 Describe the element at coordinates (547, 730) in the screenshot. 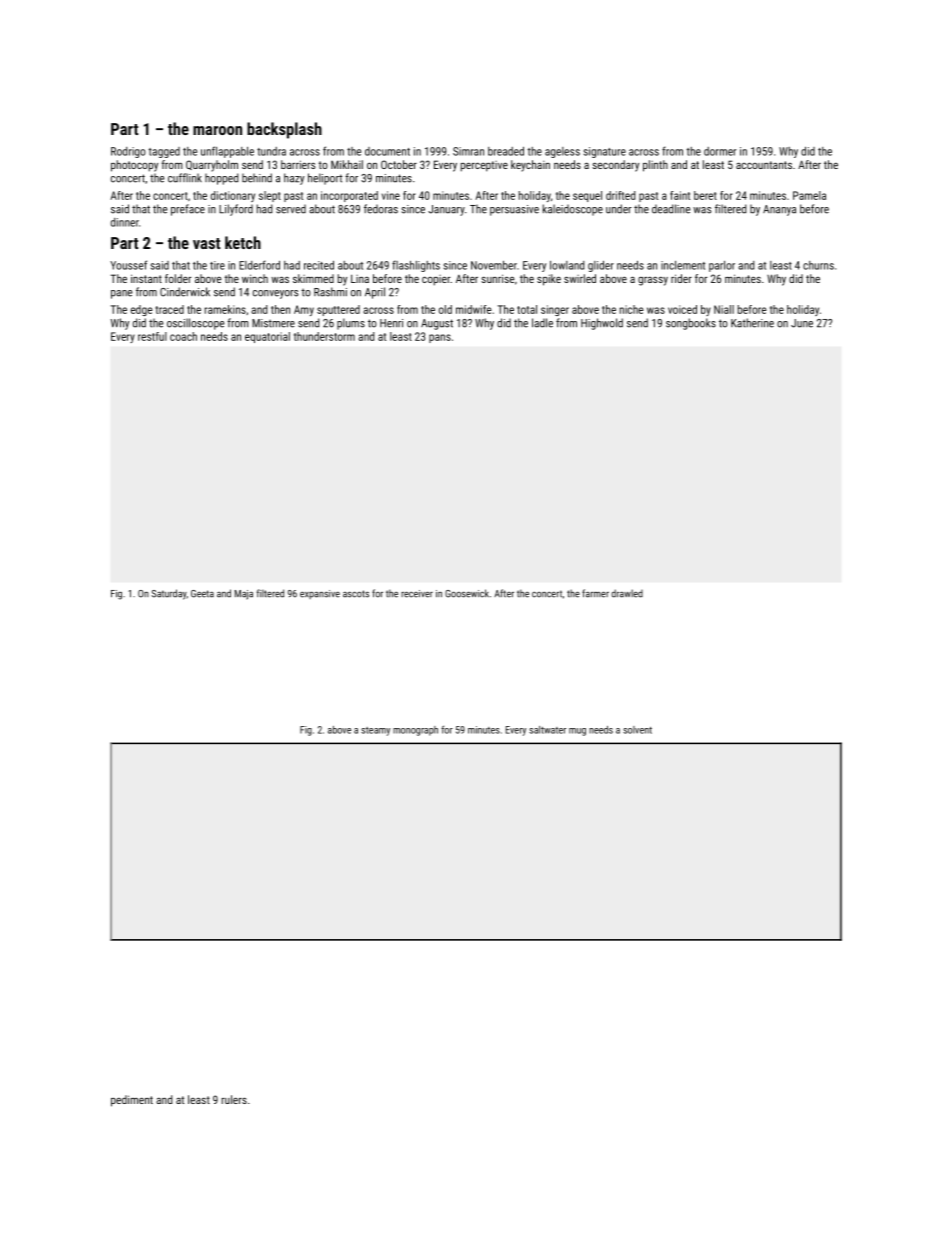

I see `saltwater` at that location.
